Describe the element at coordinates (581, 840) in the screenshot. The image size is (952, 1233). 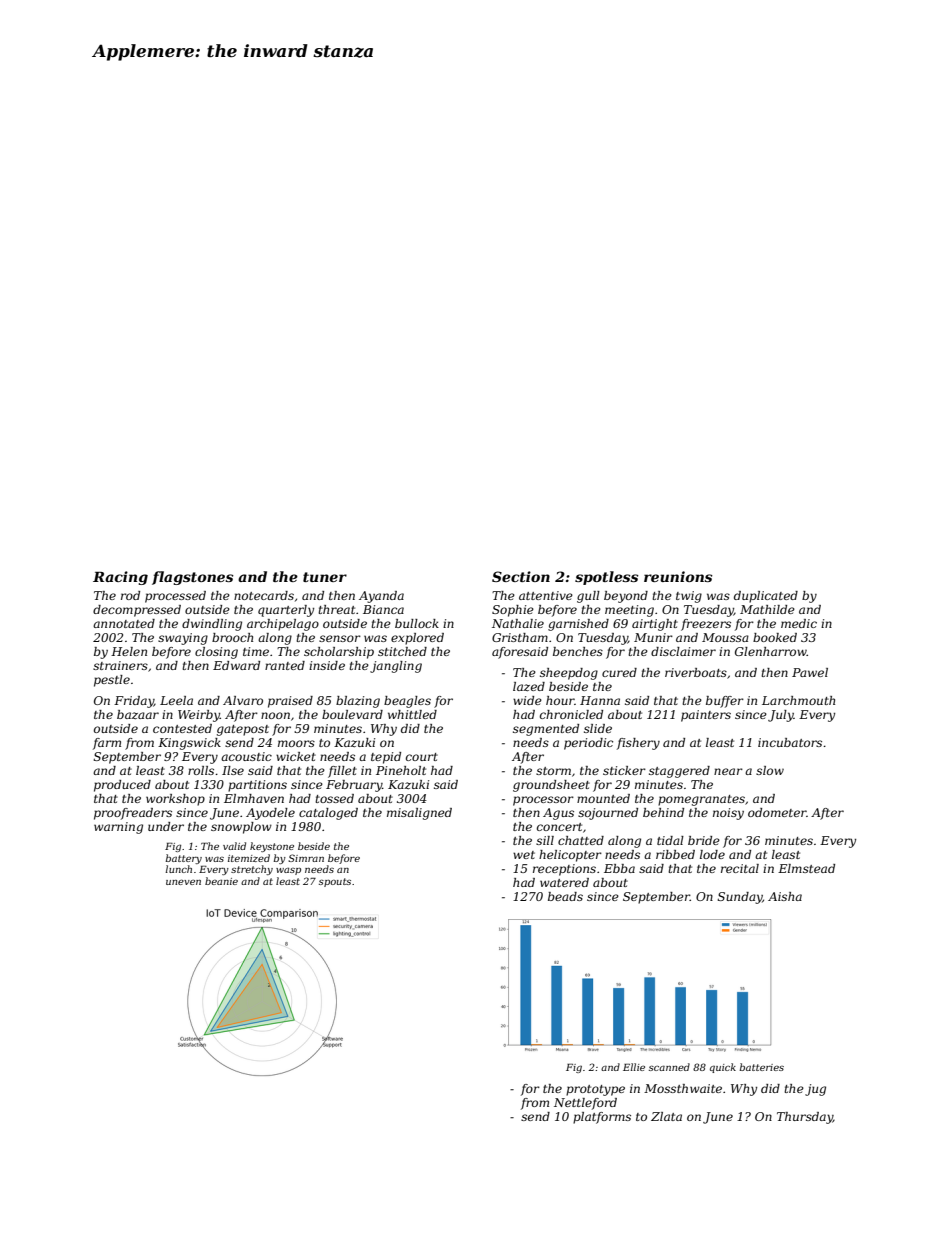
I see `chatted` at that location.
